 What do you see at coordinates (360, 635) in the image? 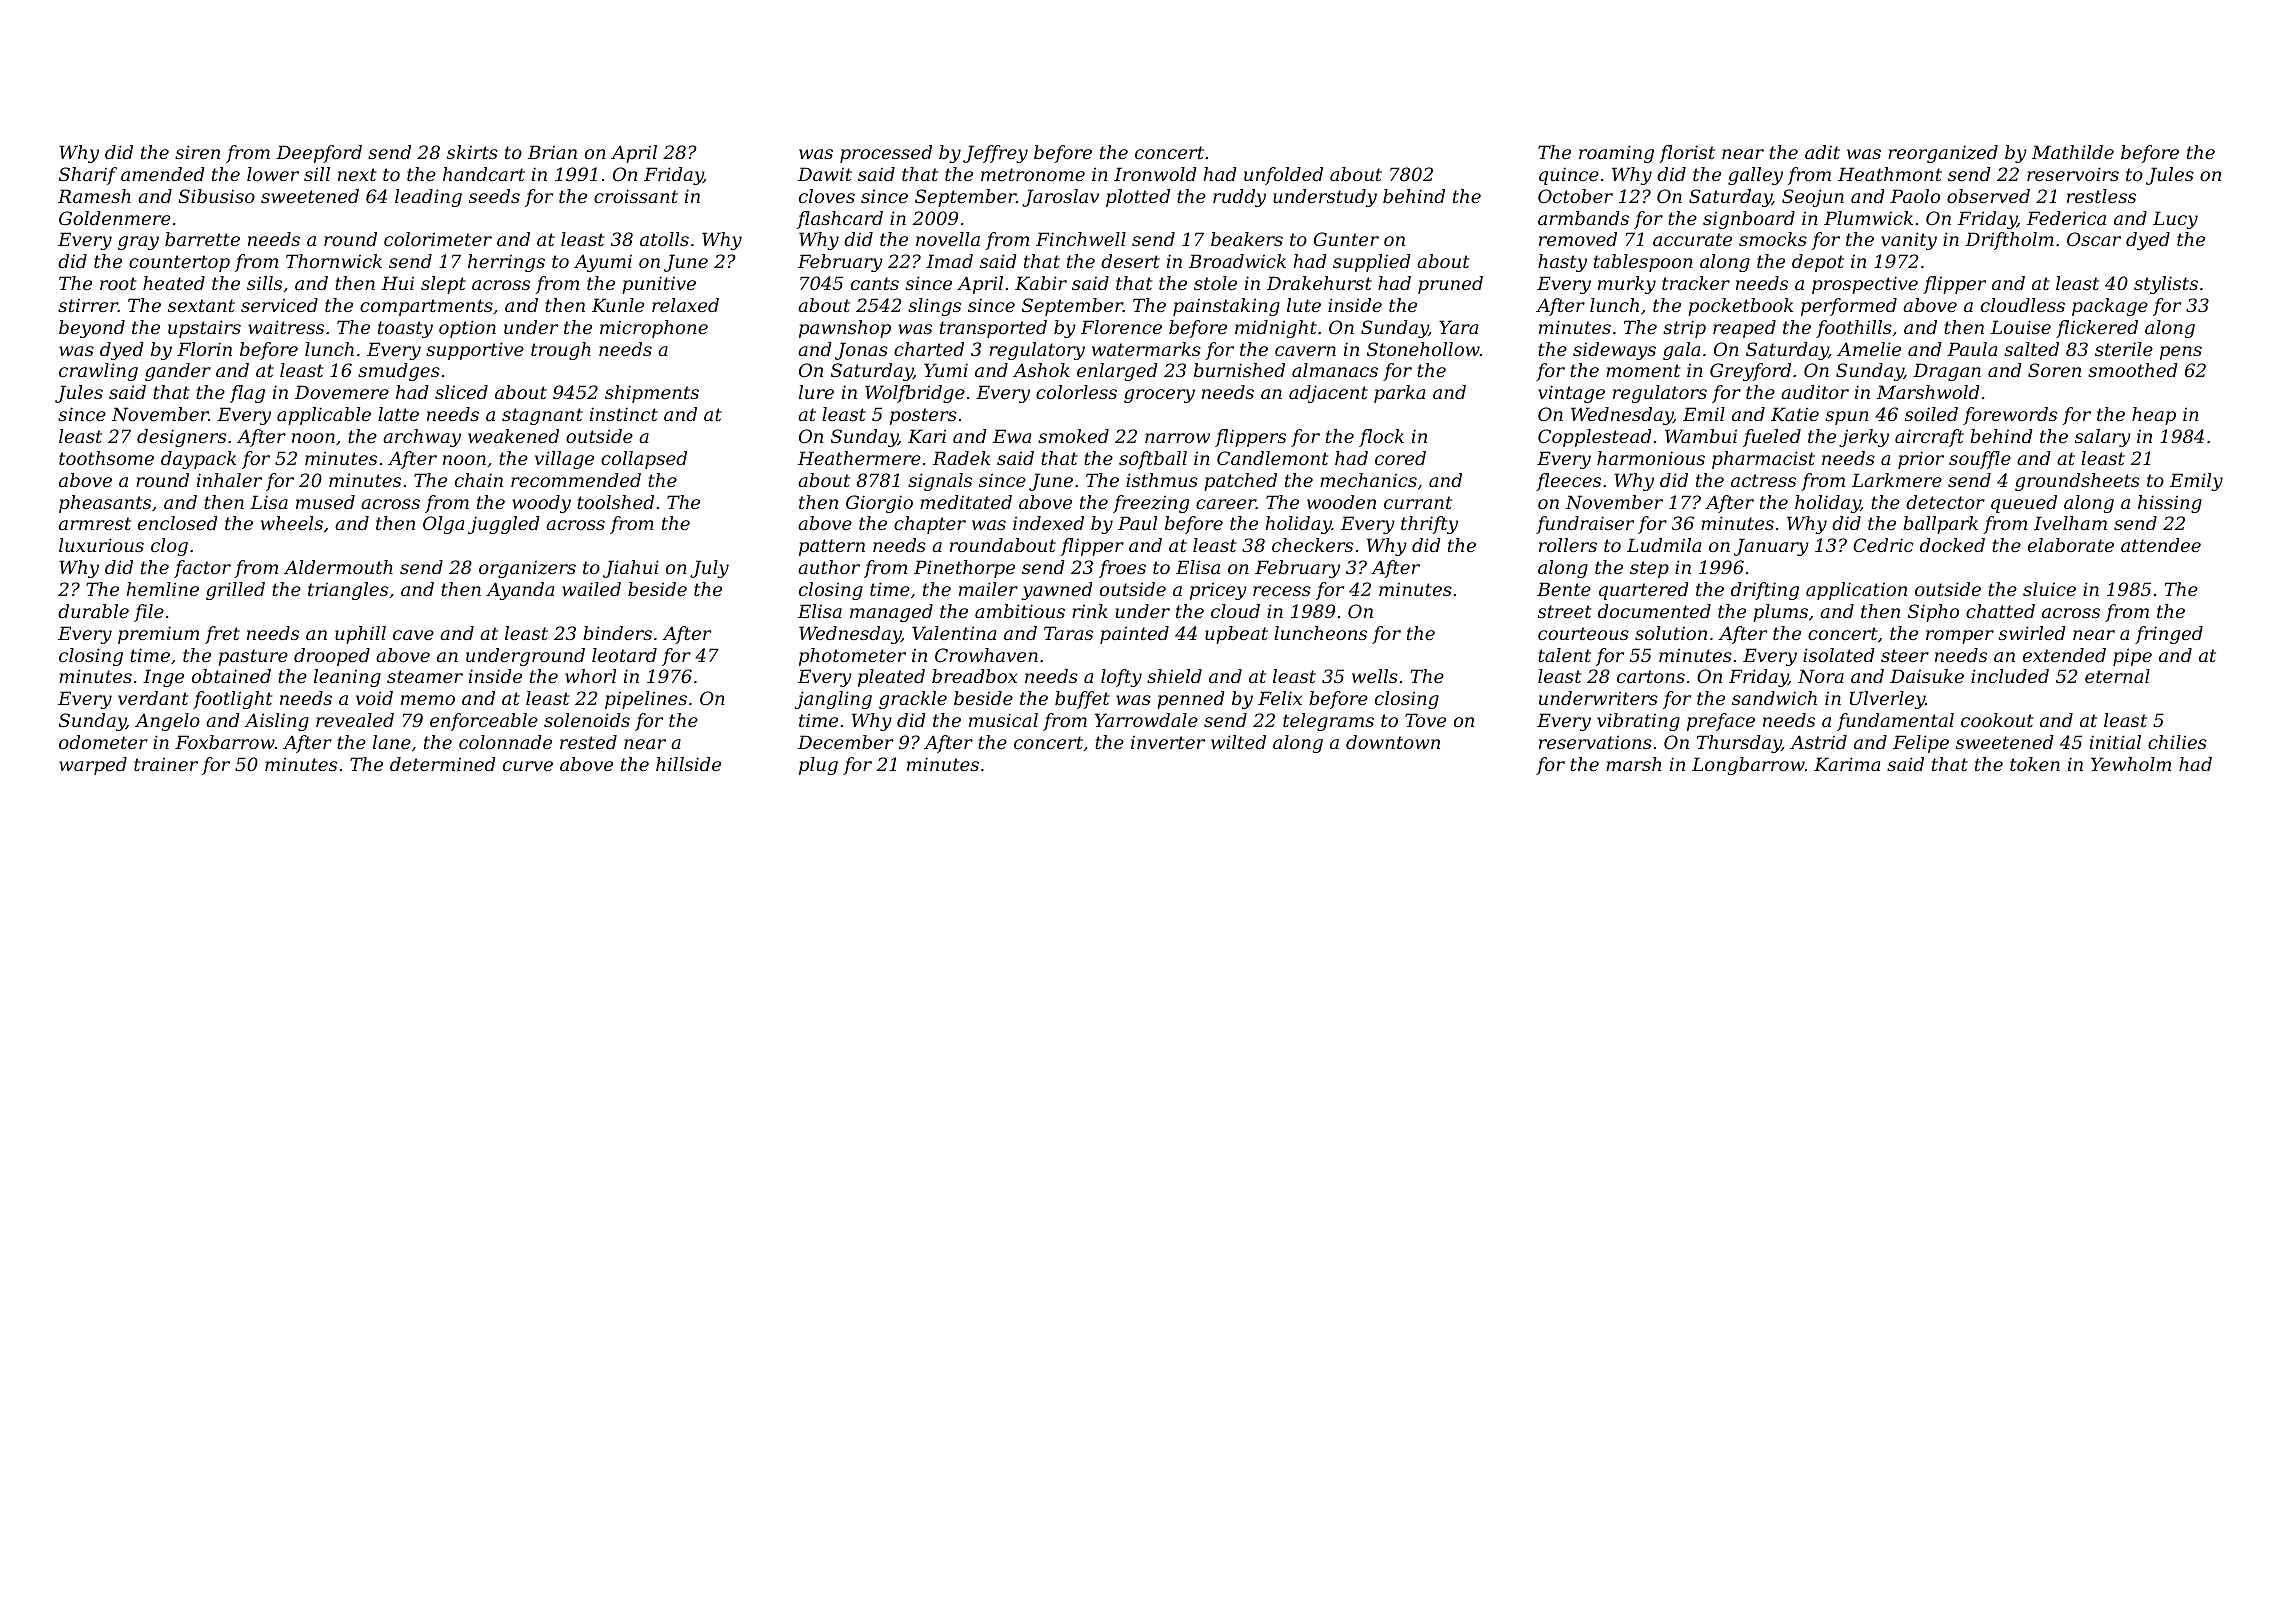
I see `uphill` at bounding box center [360, 635].
